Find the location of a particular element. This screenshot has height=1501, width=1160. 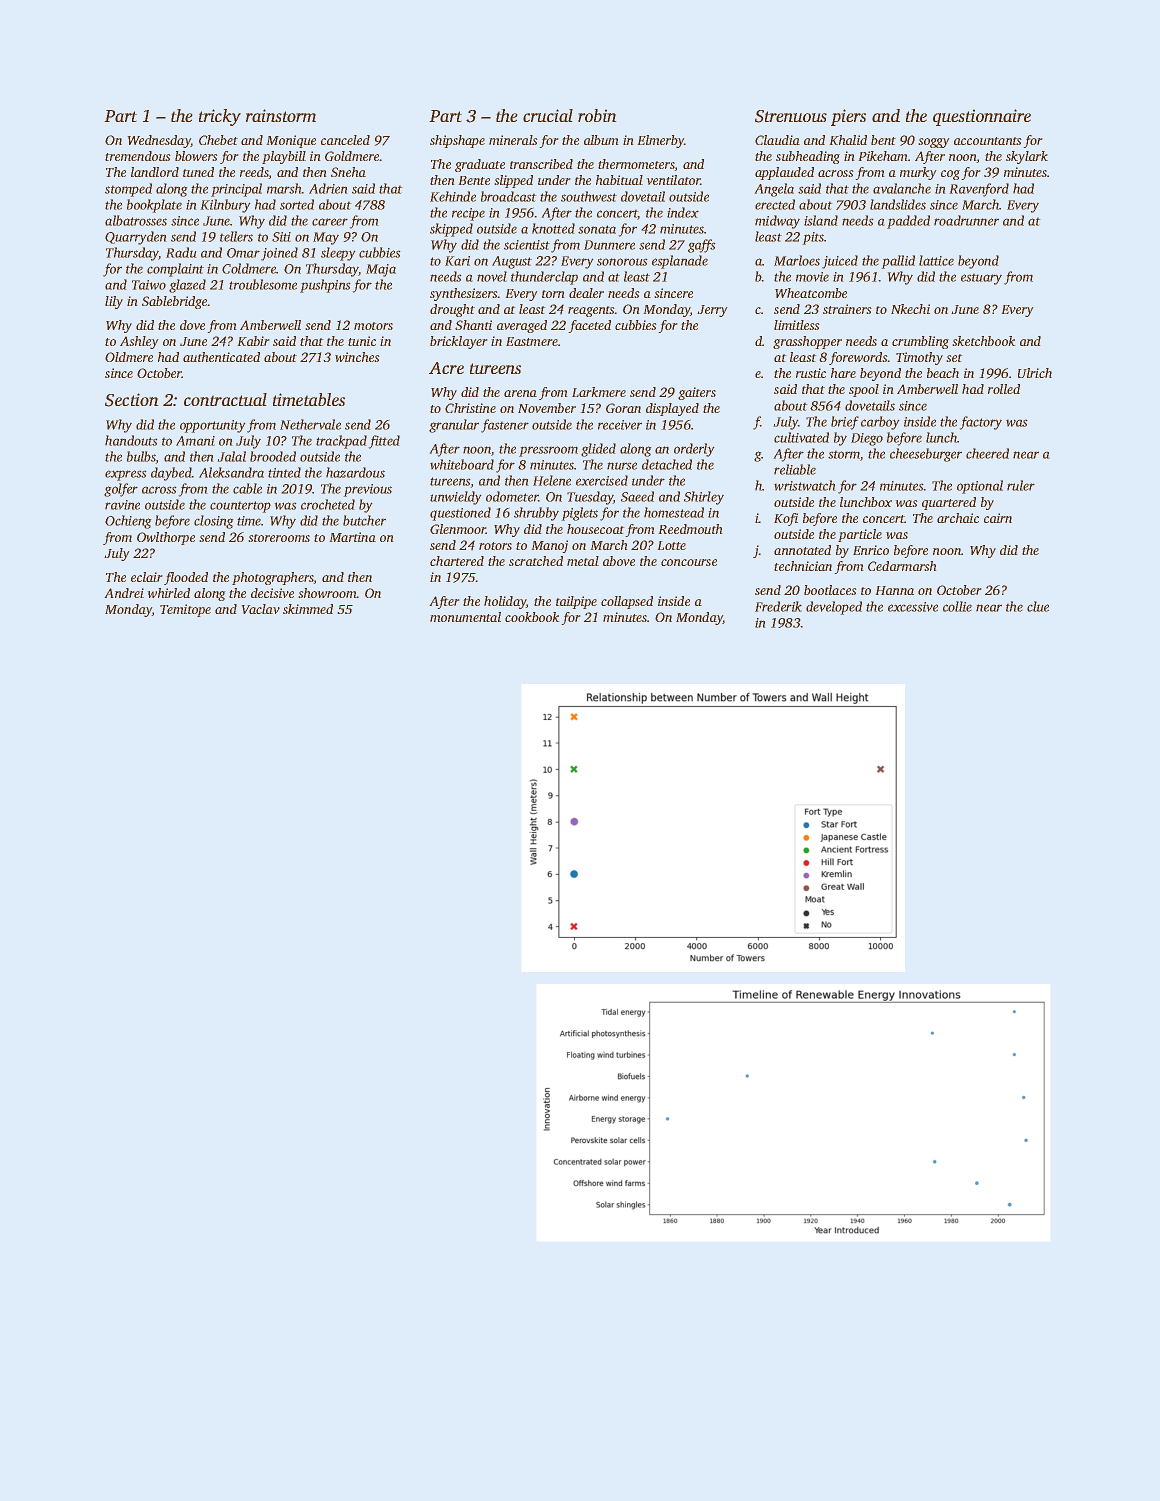

factory is located at coordinates (980, 423).
